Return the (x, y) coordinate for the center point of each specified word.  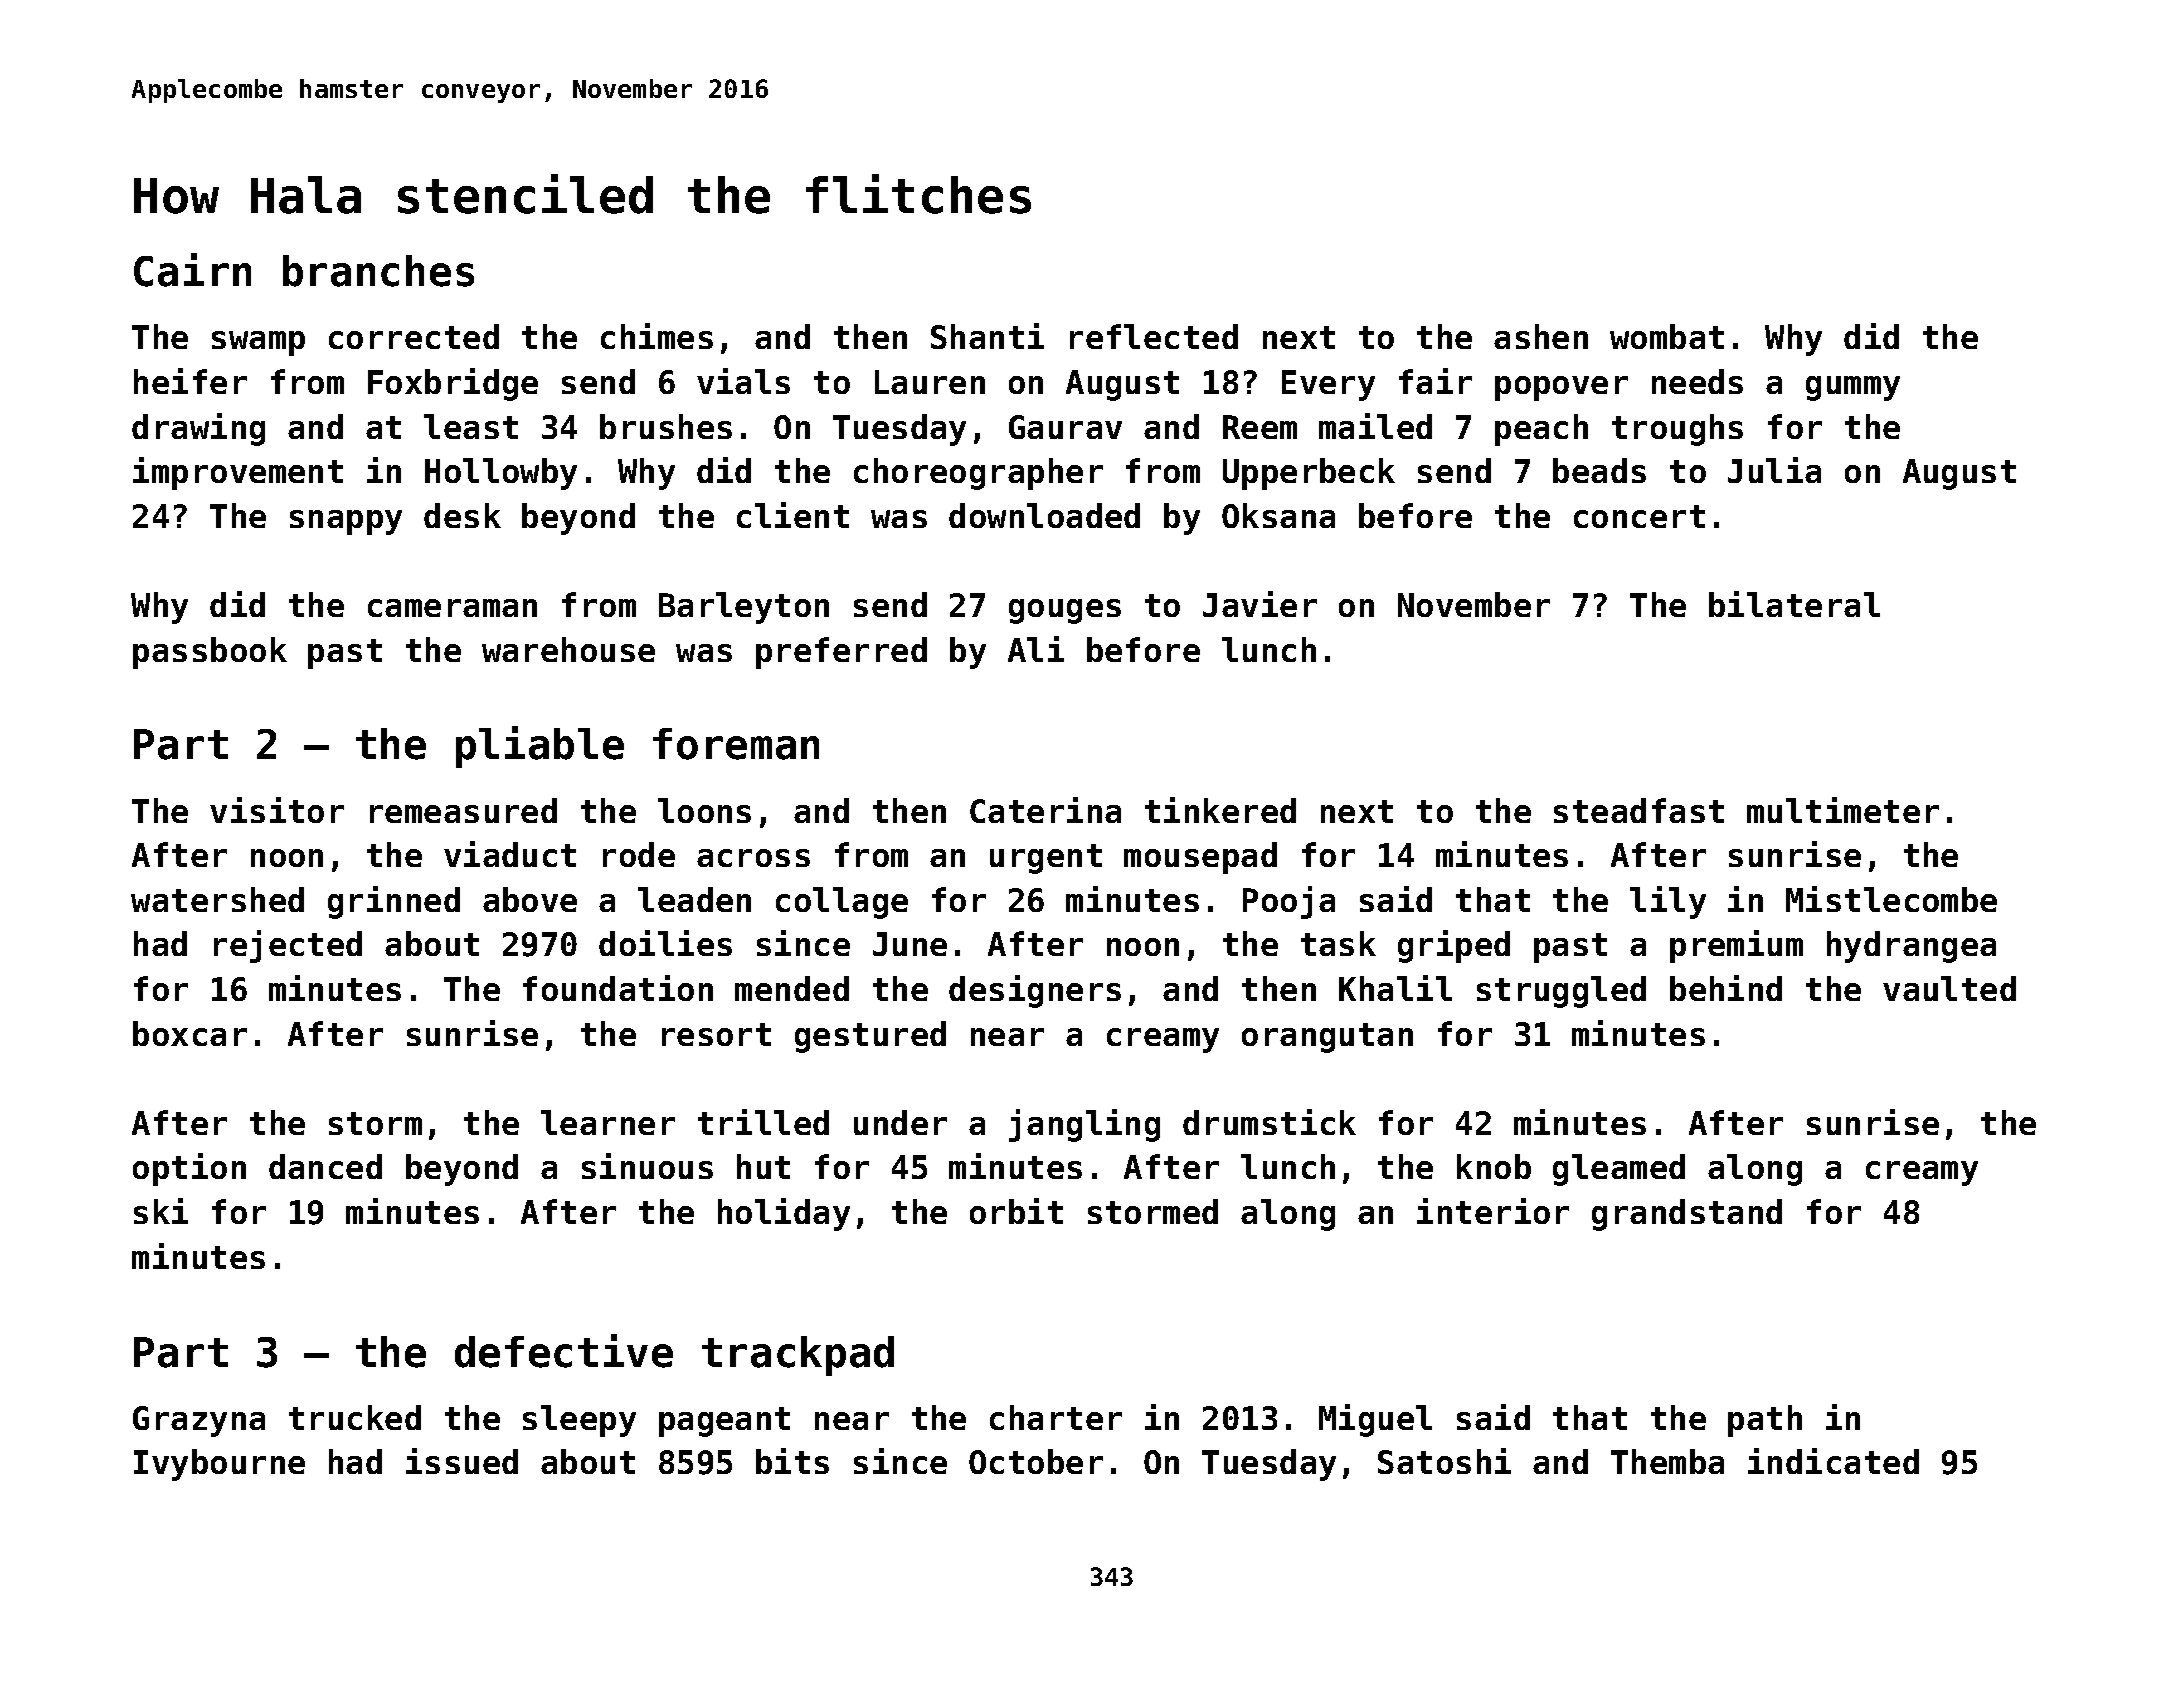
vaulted (1949, 988)
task (1338, 943)
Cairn (192, 270)
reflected (1154, 336)
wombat (1667, 336)
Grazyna (199, 1421)
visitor (277, 810)
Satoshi (1444, 1461)
